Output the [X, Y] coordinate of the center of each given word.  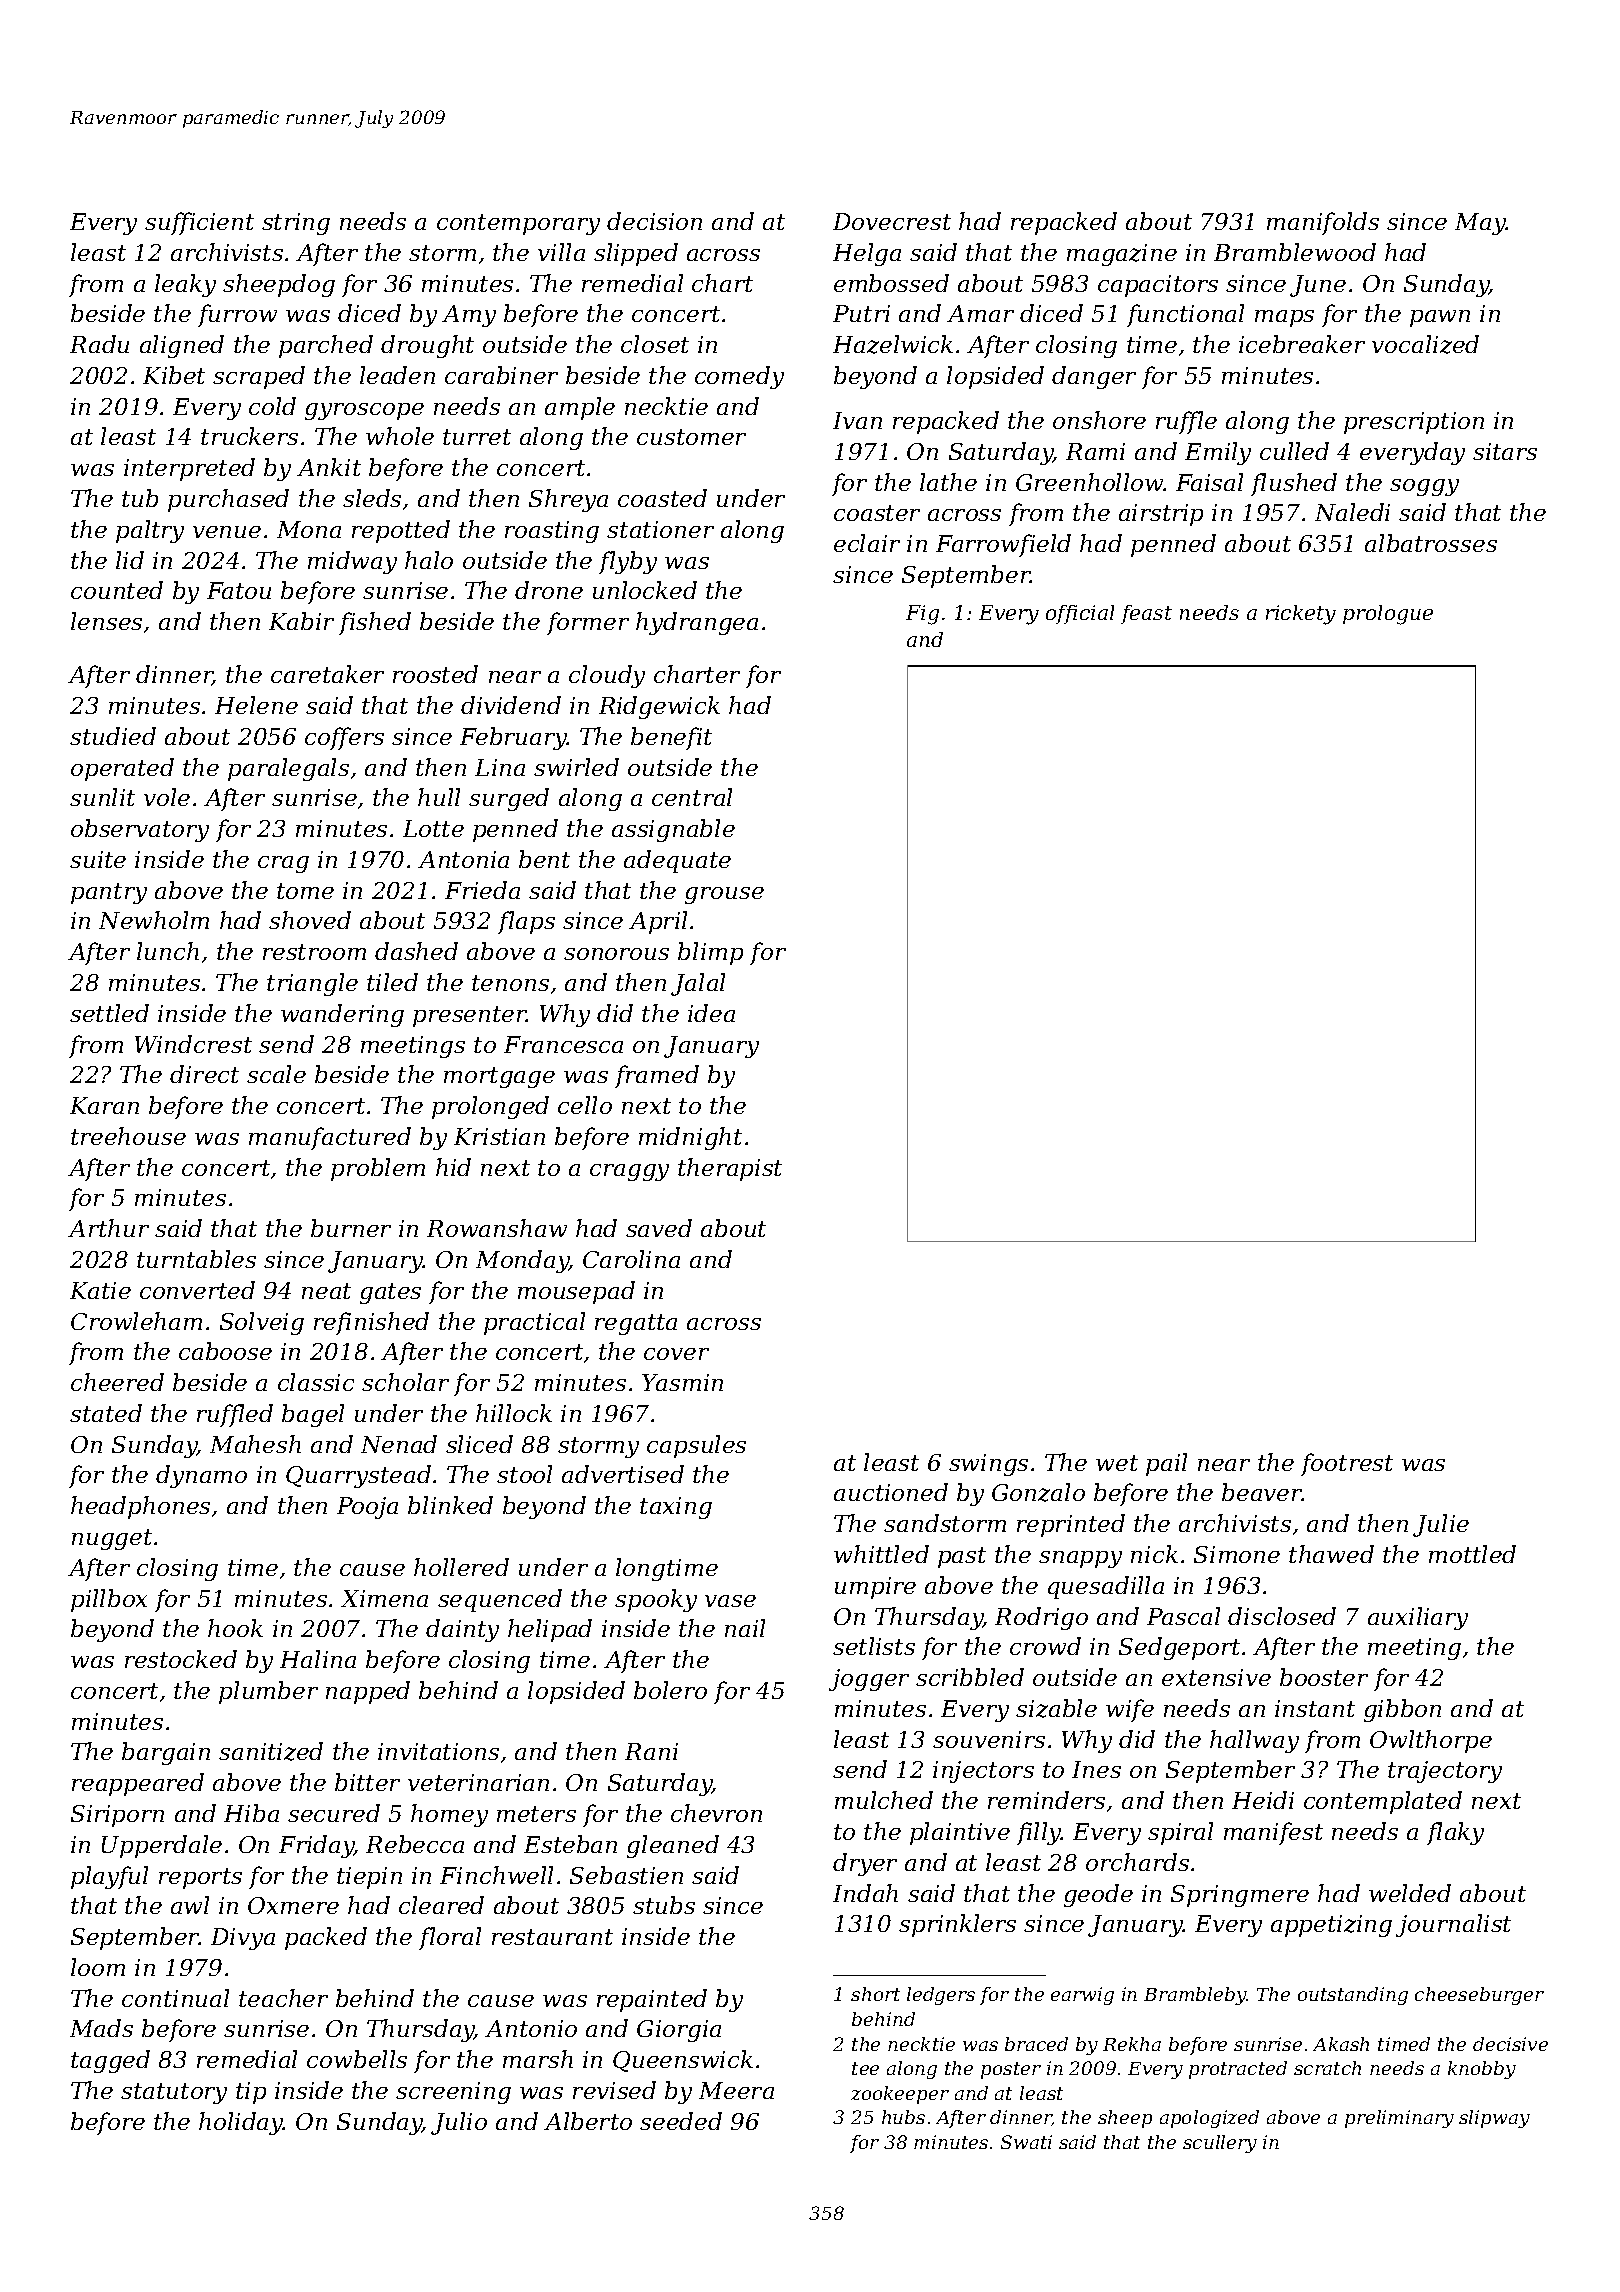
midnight [690, 1138]
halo [429, 560]
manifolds [1323, 223]
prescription [1414, 423]
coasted [662, 498]
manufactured [330, 1138]
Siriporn [117, 1816]
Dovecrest [892, 221]
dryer [865, 1864]
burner [351, 1228]
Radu [99, 344]
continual [175, 1998]
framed [657, 1076]
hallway [1254, 1741]
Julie [1441, 1525]
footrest [1347, 1464]
